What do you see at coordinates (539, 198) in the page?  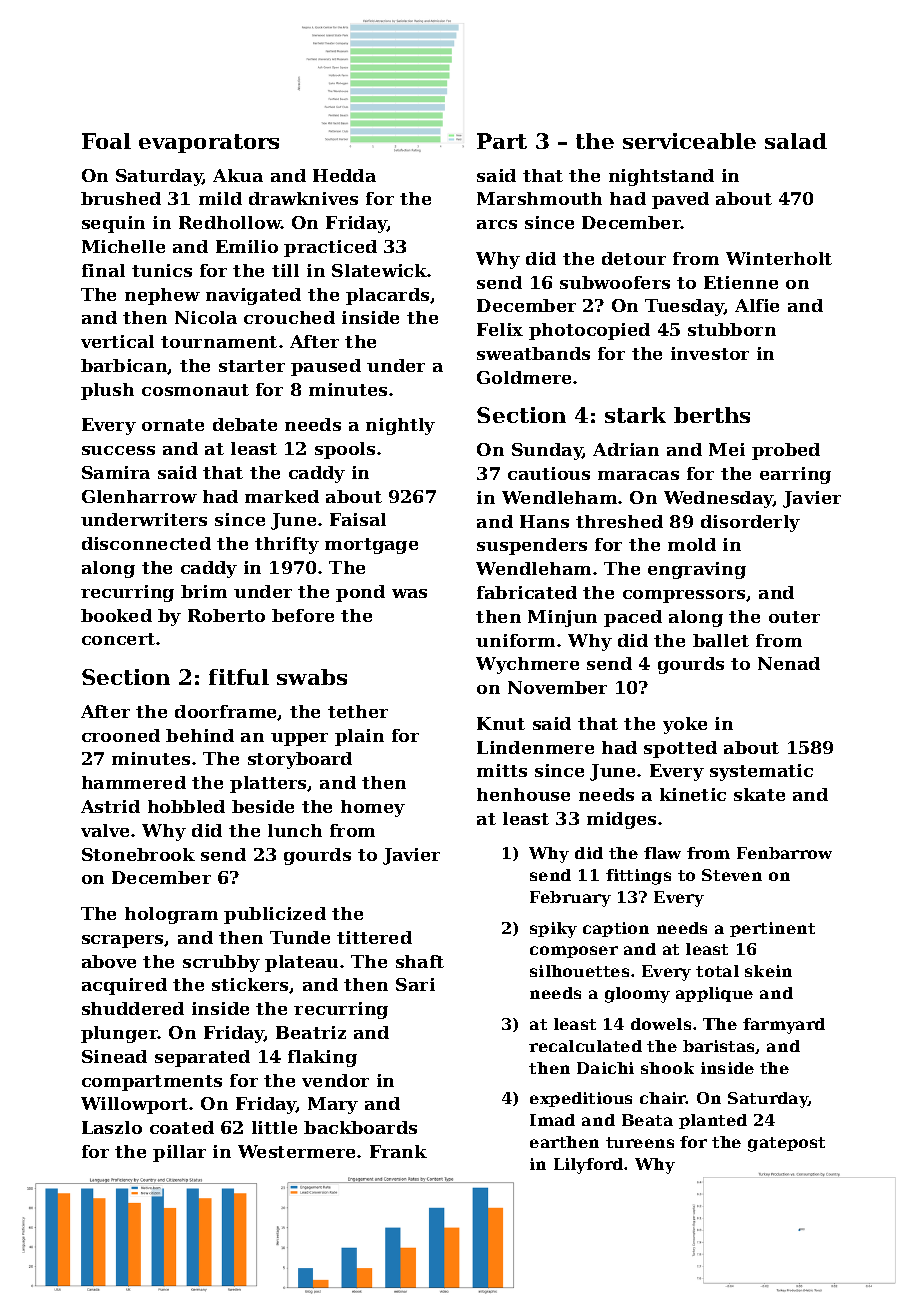 I see `Marshmouth` at bounding box center [539, 198].
